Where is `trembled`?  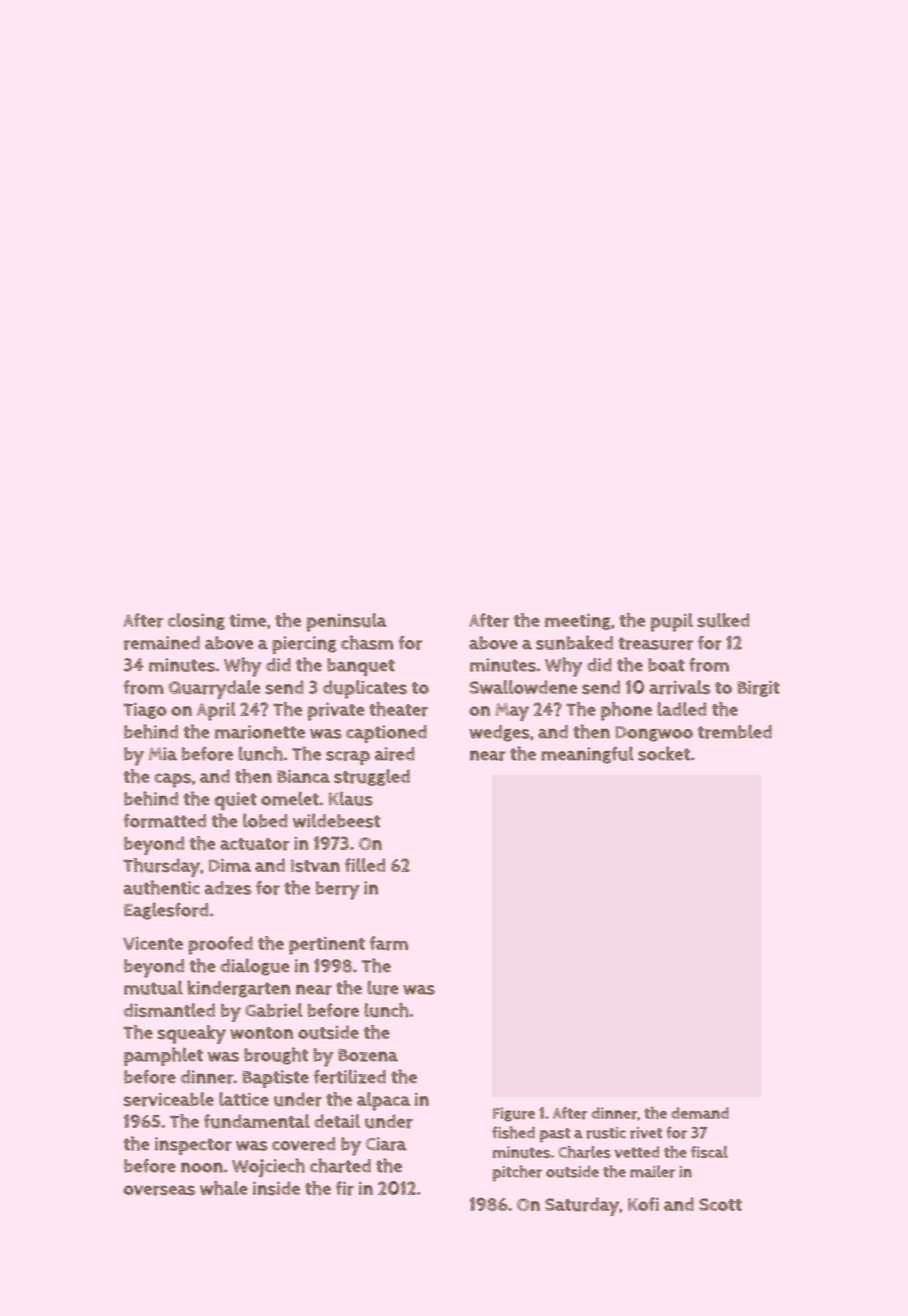
trembled is located at coordinates (735, 731).
